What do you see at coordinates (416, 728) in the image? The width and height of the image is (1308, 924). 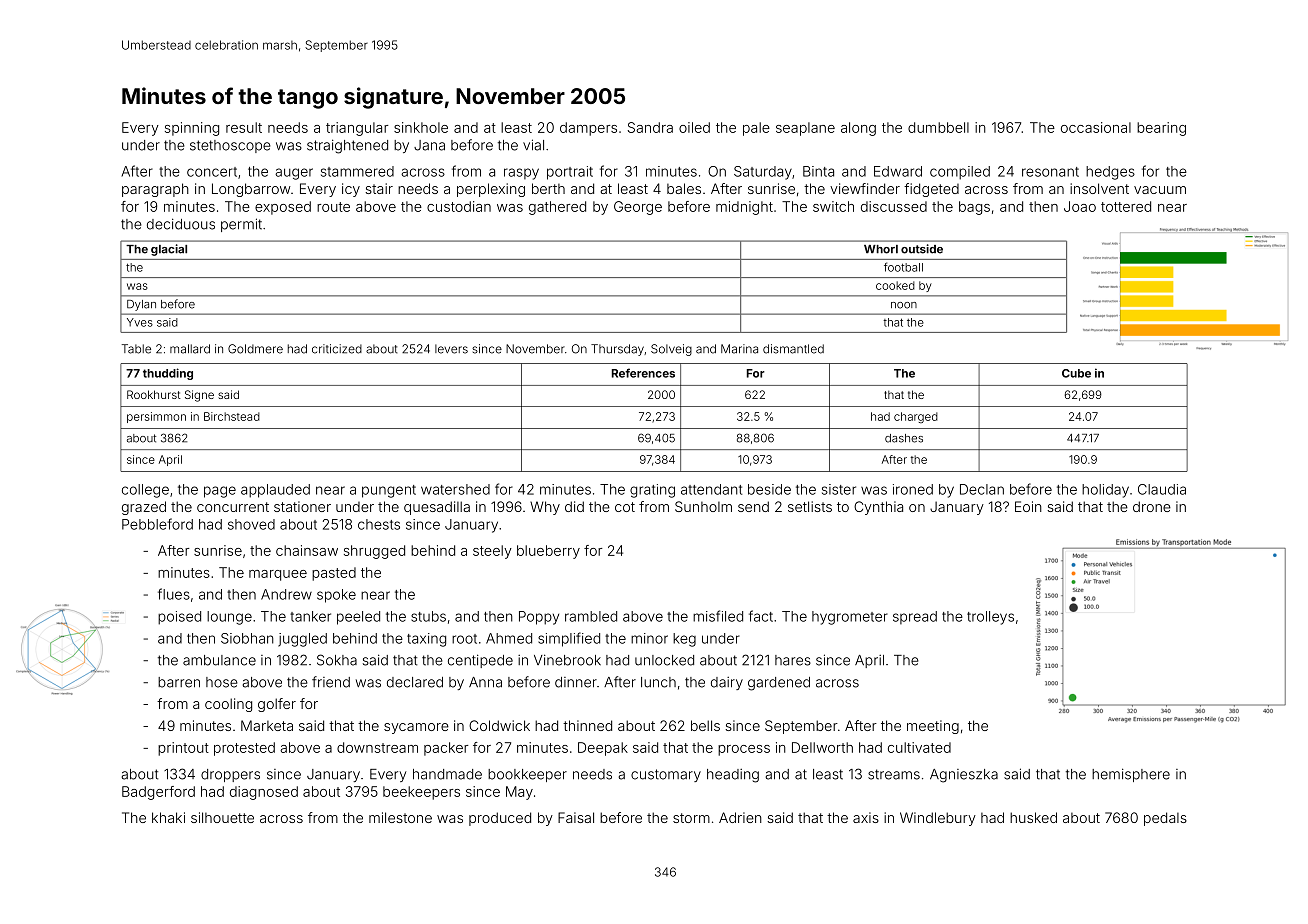 I see `sycamore` at bounding box center [416, 728].
